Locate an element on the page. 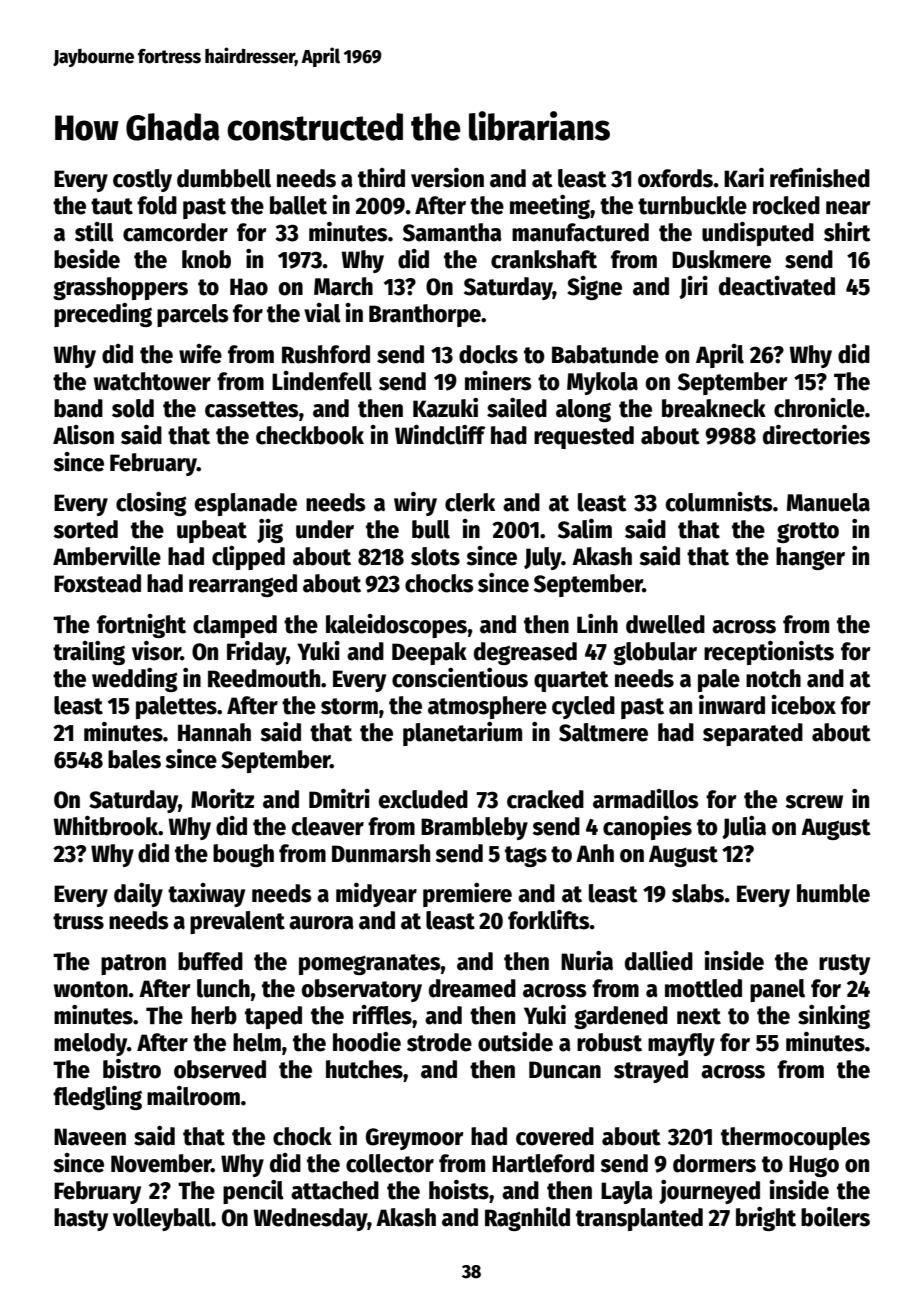 This document has width=924, height=1311. version is located at coordinates (447, 178).
